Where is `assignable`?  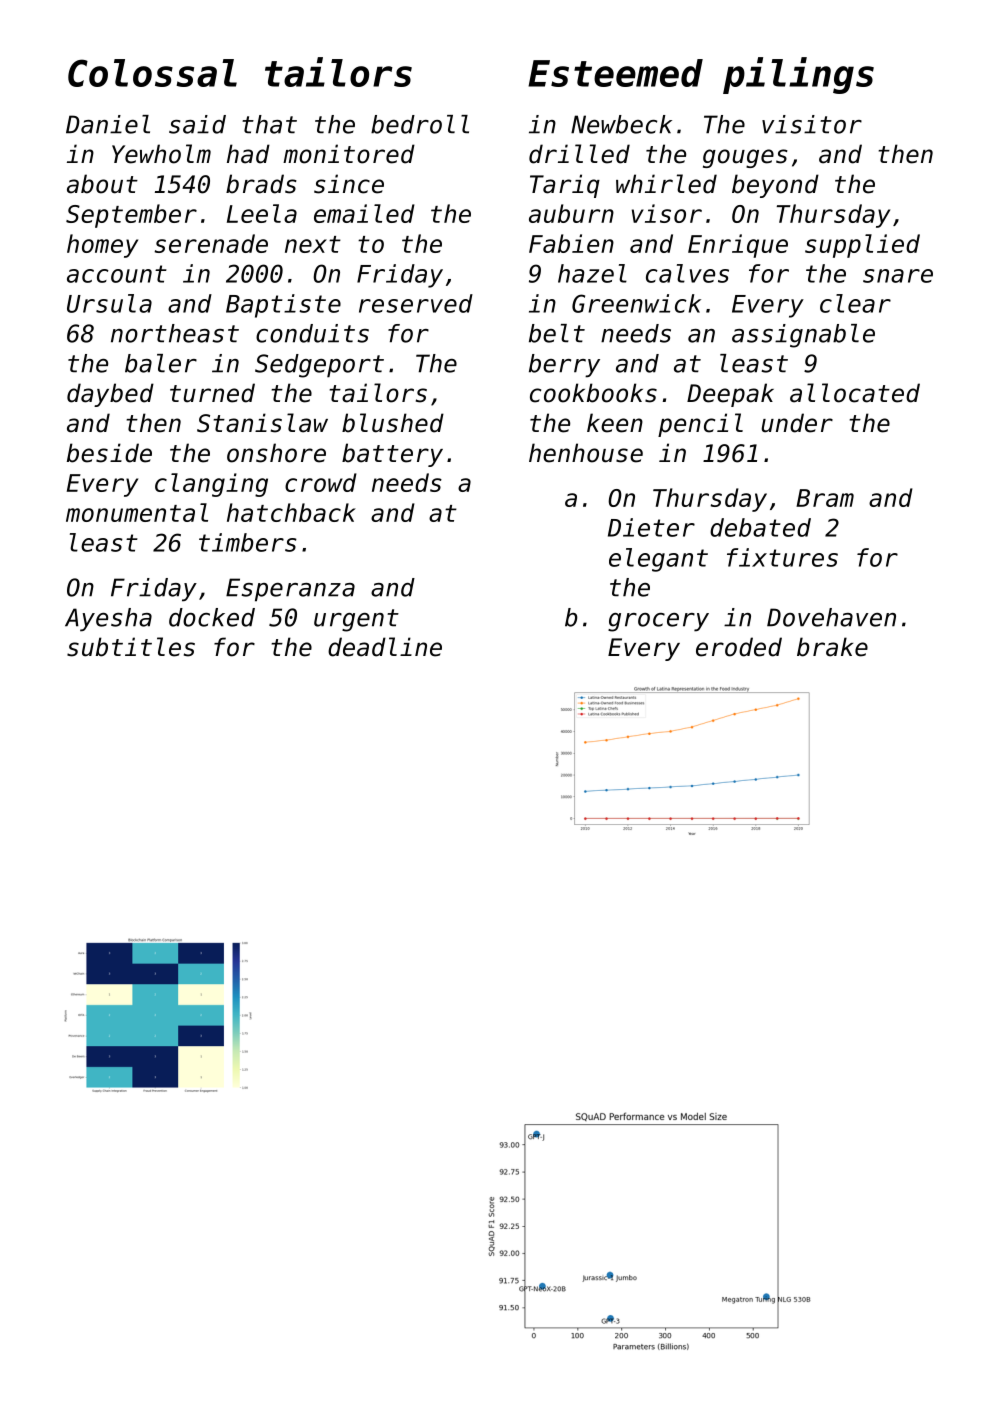 assignable is located at coordinates (803, 336).
